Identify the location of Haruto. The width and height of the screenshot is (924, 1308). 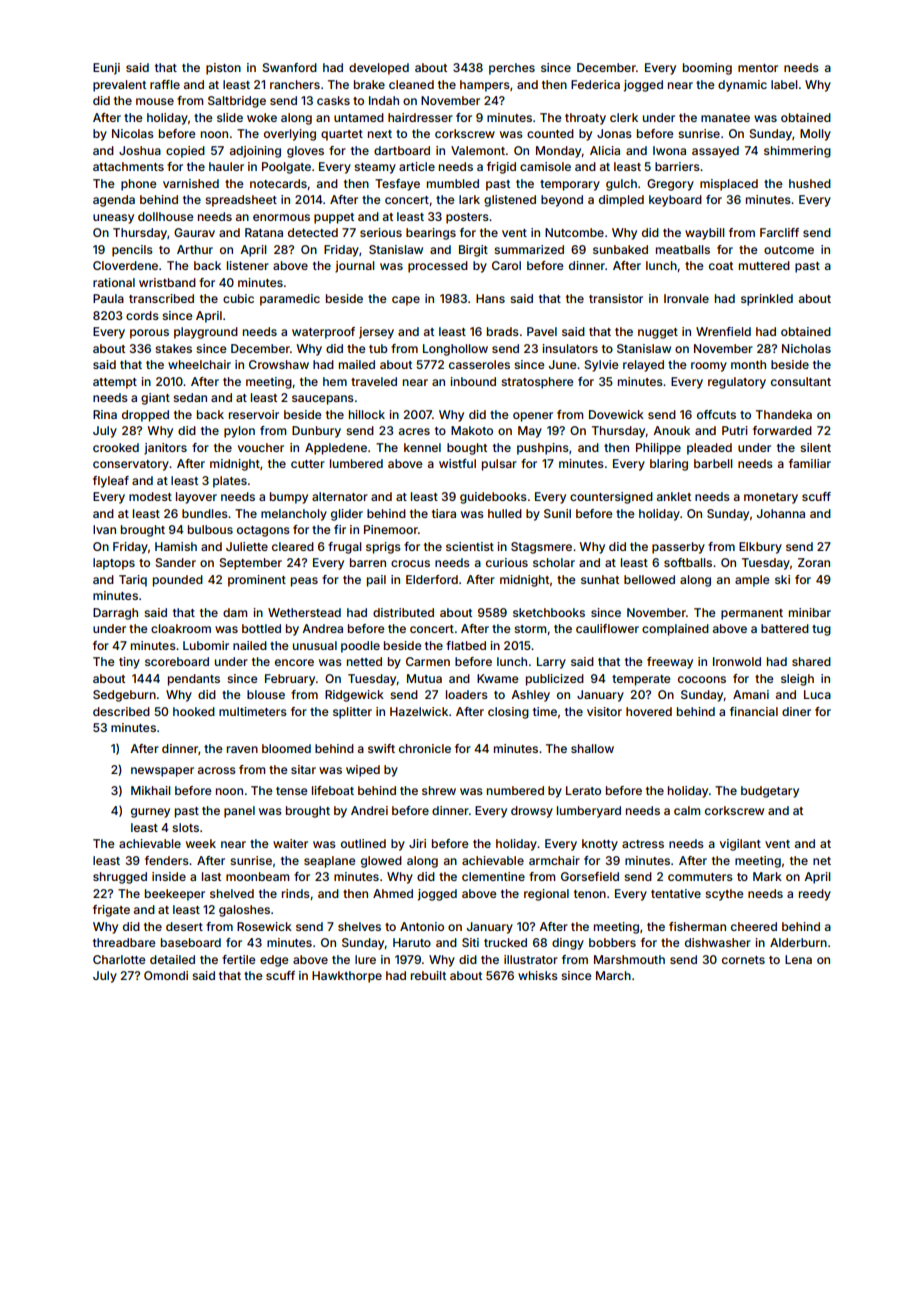
(412, 942).
